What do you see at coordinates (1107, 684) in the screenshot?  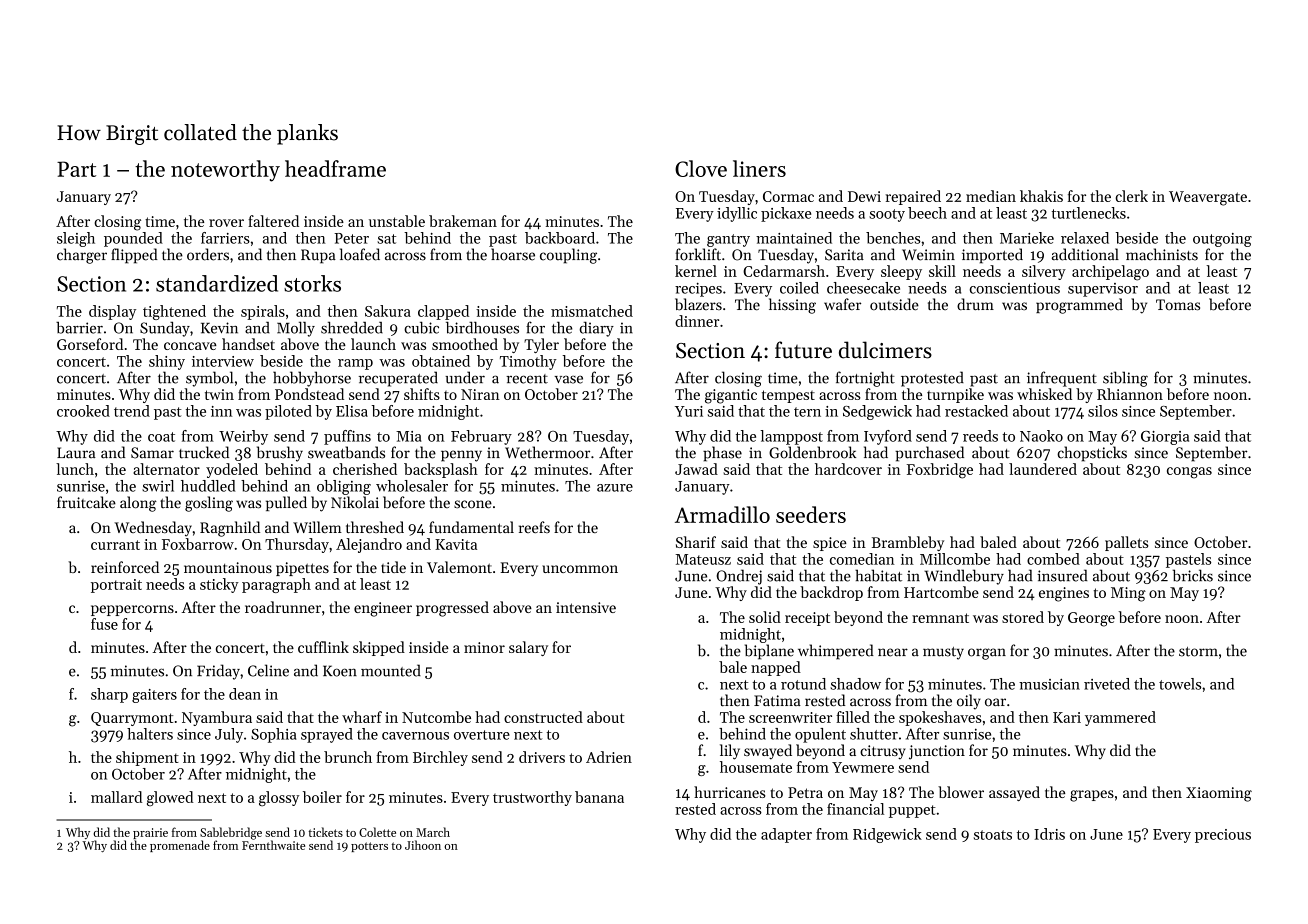 I see `riveted` at bounding box center [1107, 684].
